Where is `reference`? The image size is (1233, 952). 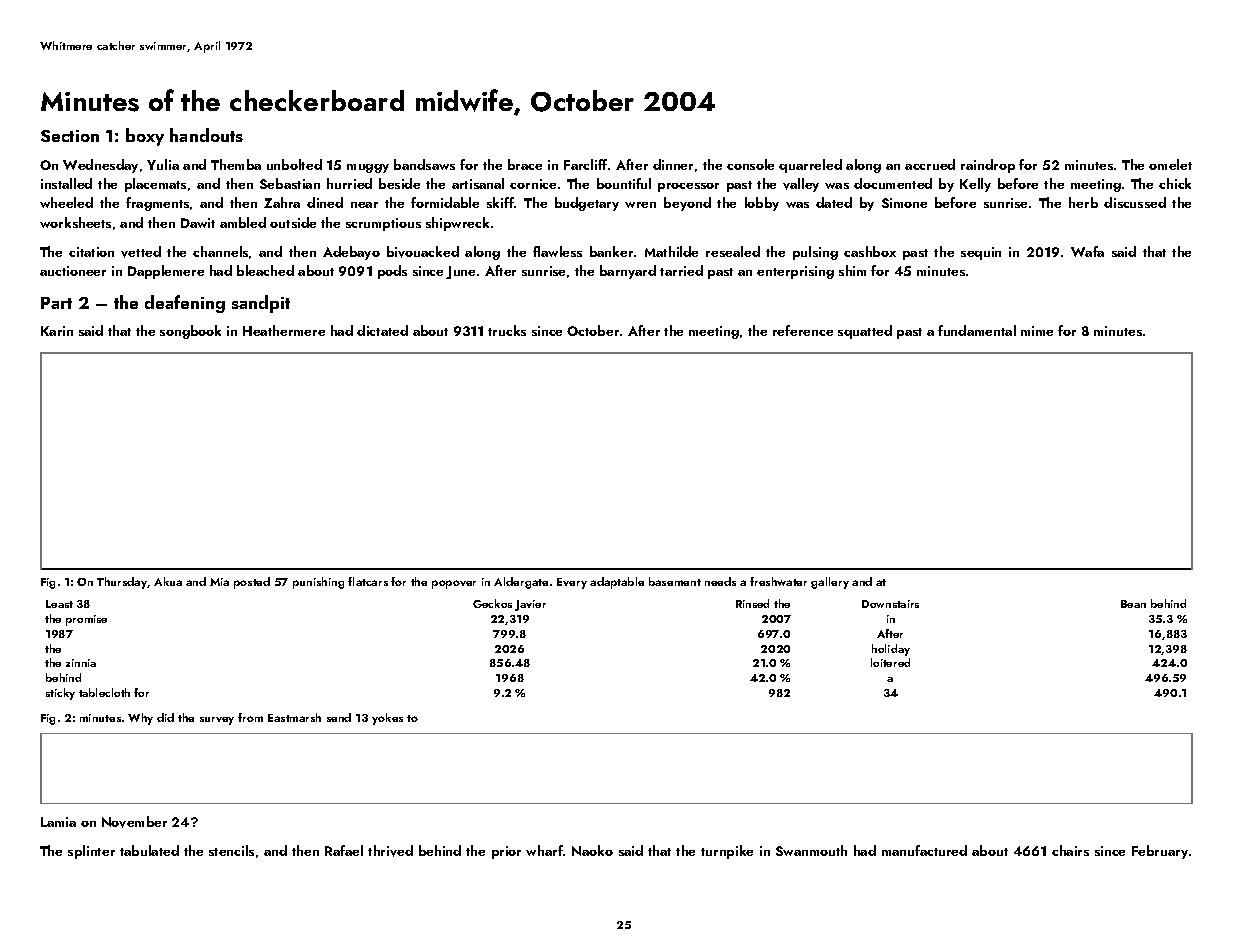 reference is located at coordinates (803, 330).
